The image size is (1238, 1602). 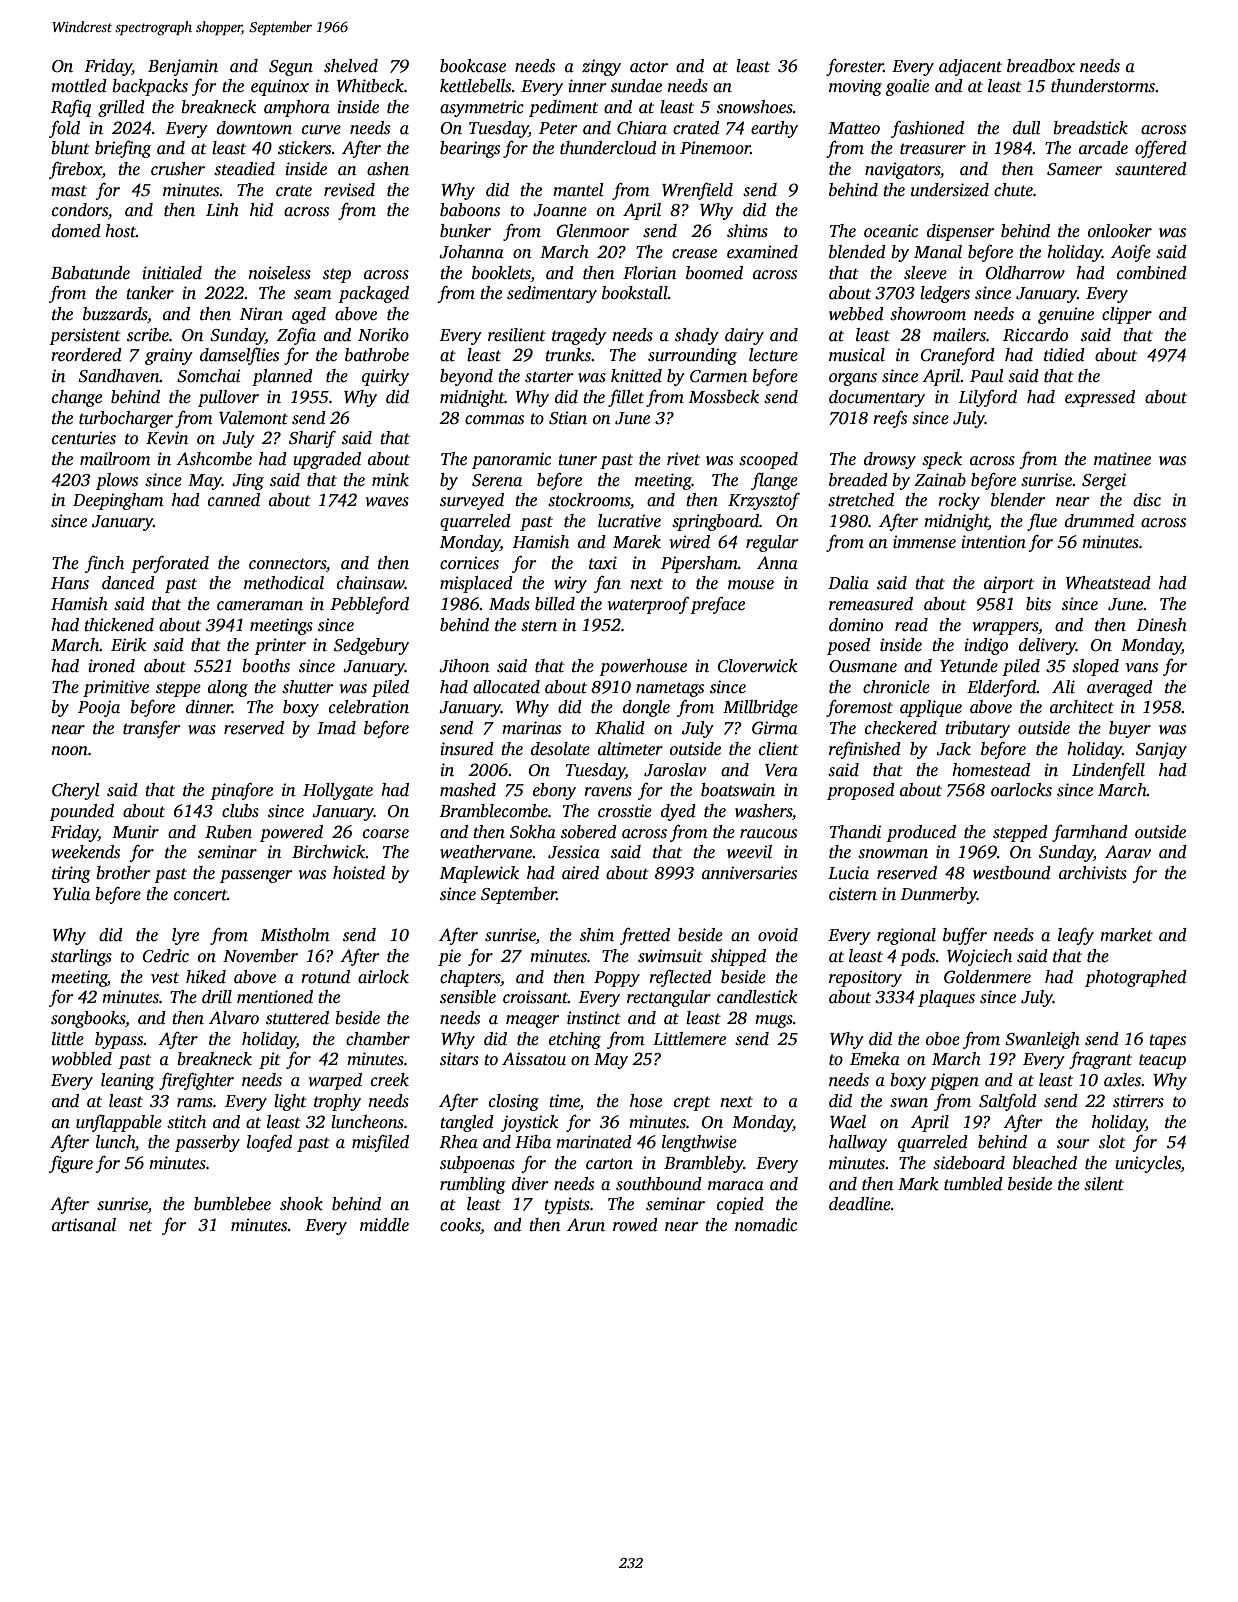 What do you see at coordinates (946, 998) in the image?
I see `plaques` at bounding box center [946, 998].
